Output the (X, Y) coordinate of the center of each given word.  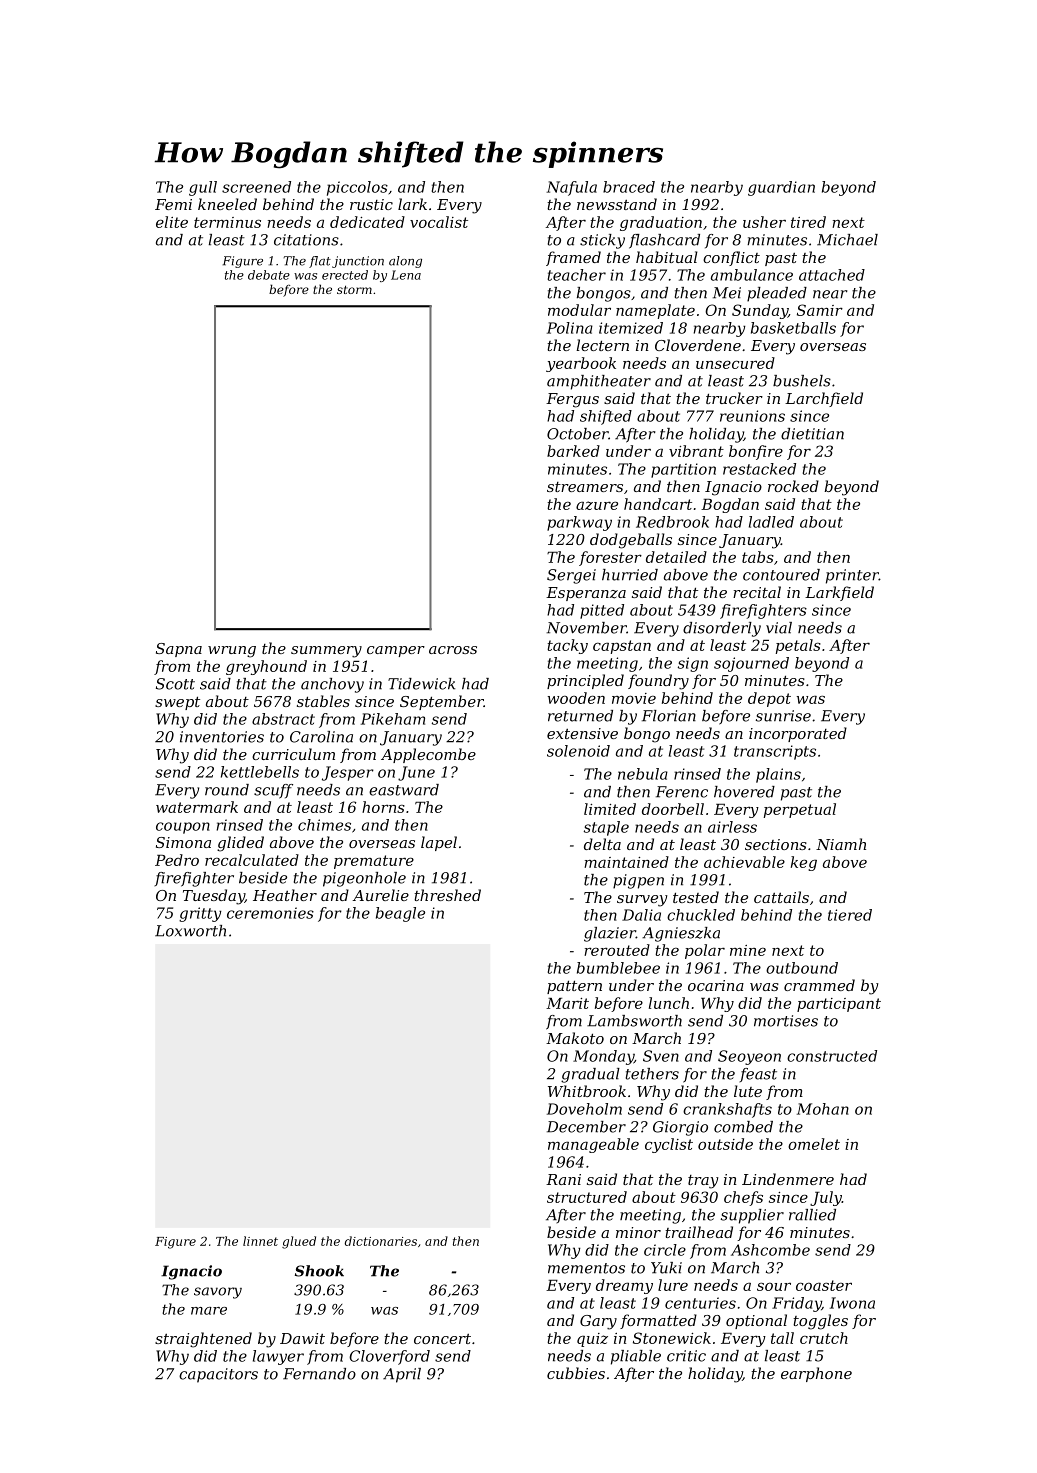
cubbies (576, 1373)
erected (345, 275)
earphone (816, 1374)
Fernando (319, 1374)
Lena (406, 275)
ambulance (752, 275)
